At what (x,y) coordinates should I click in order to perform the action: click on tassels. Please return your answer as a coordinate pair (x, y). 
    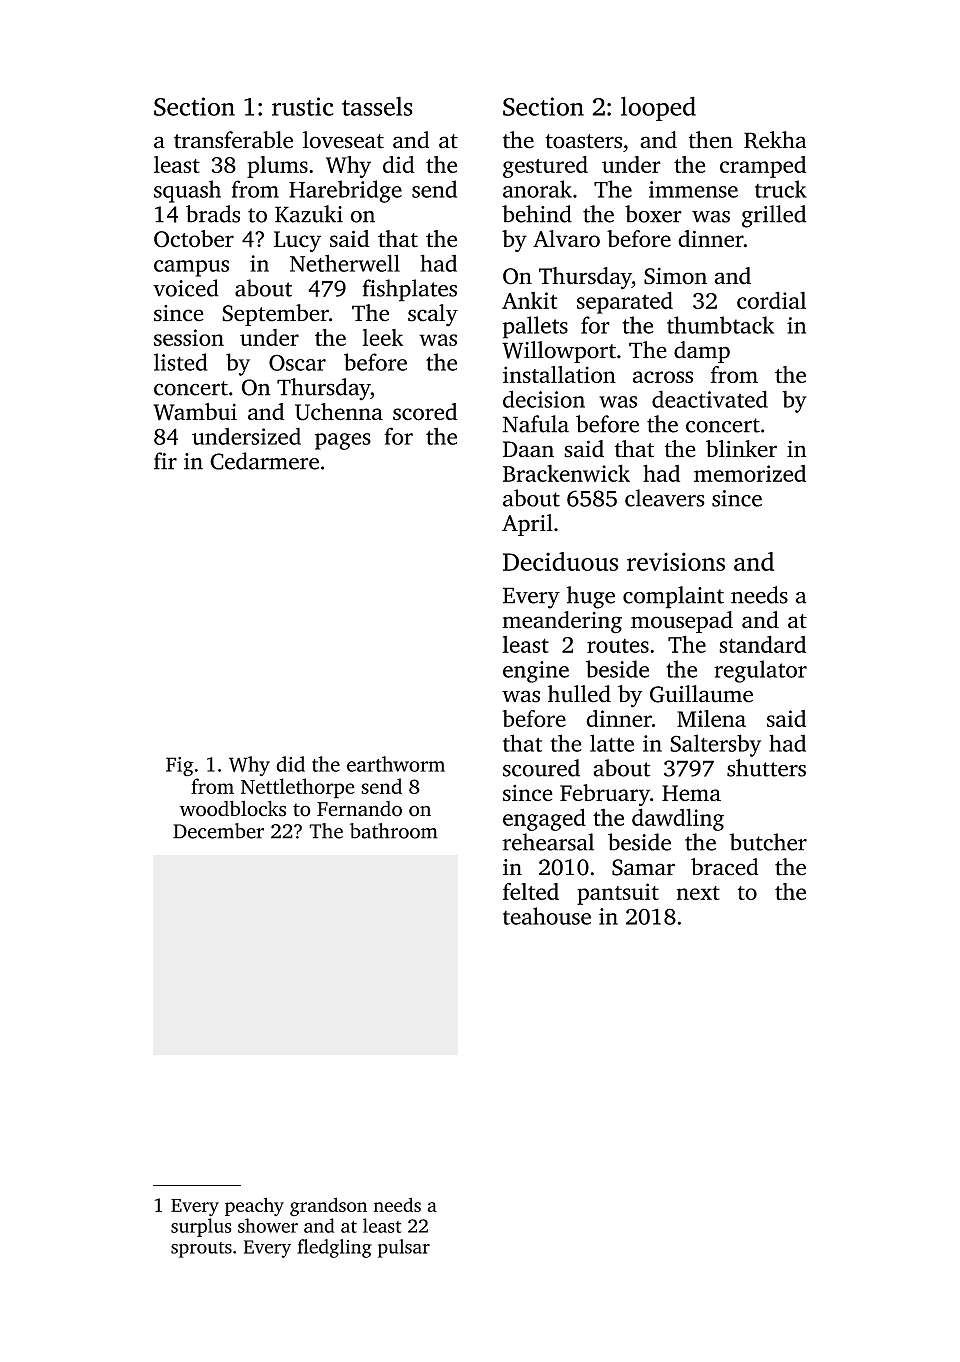
    Looking at the image, I should click on (377, 106).
